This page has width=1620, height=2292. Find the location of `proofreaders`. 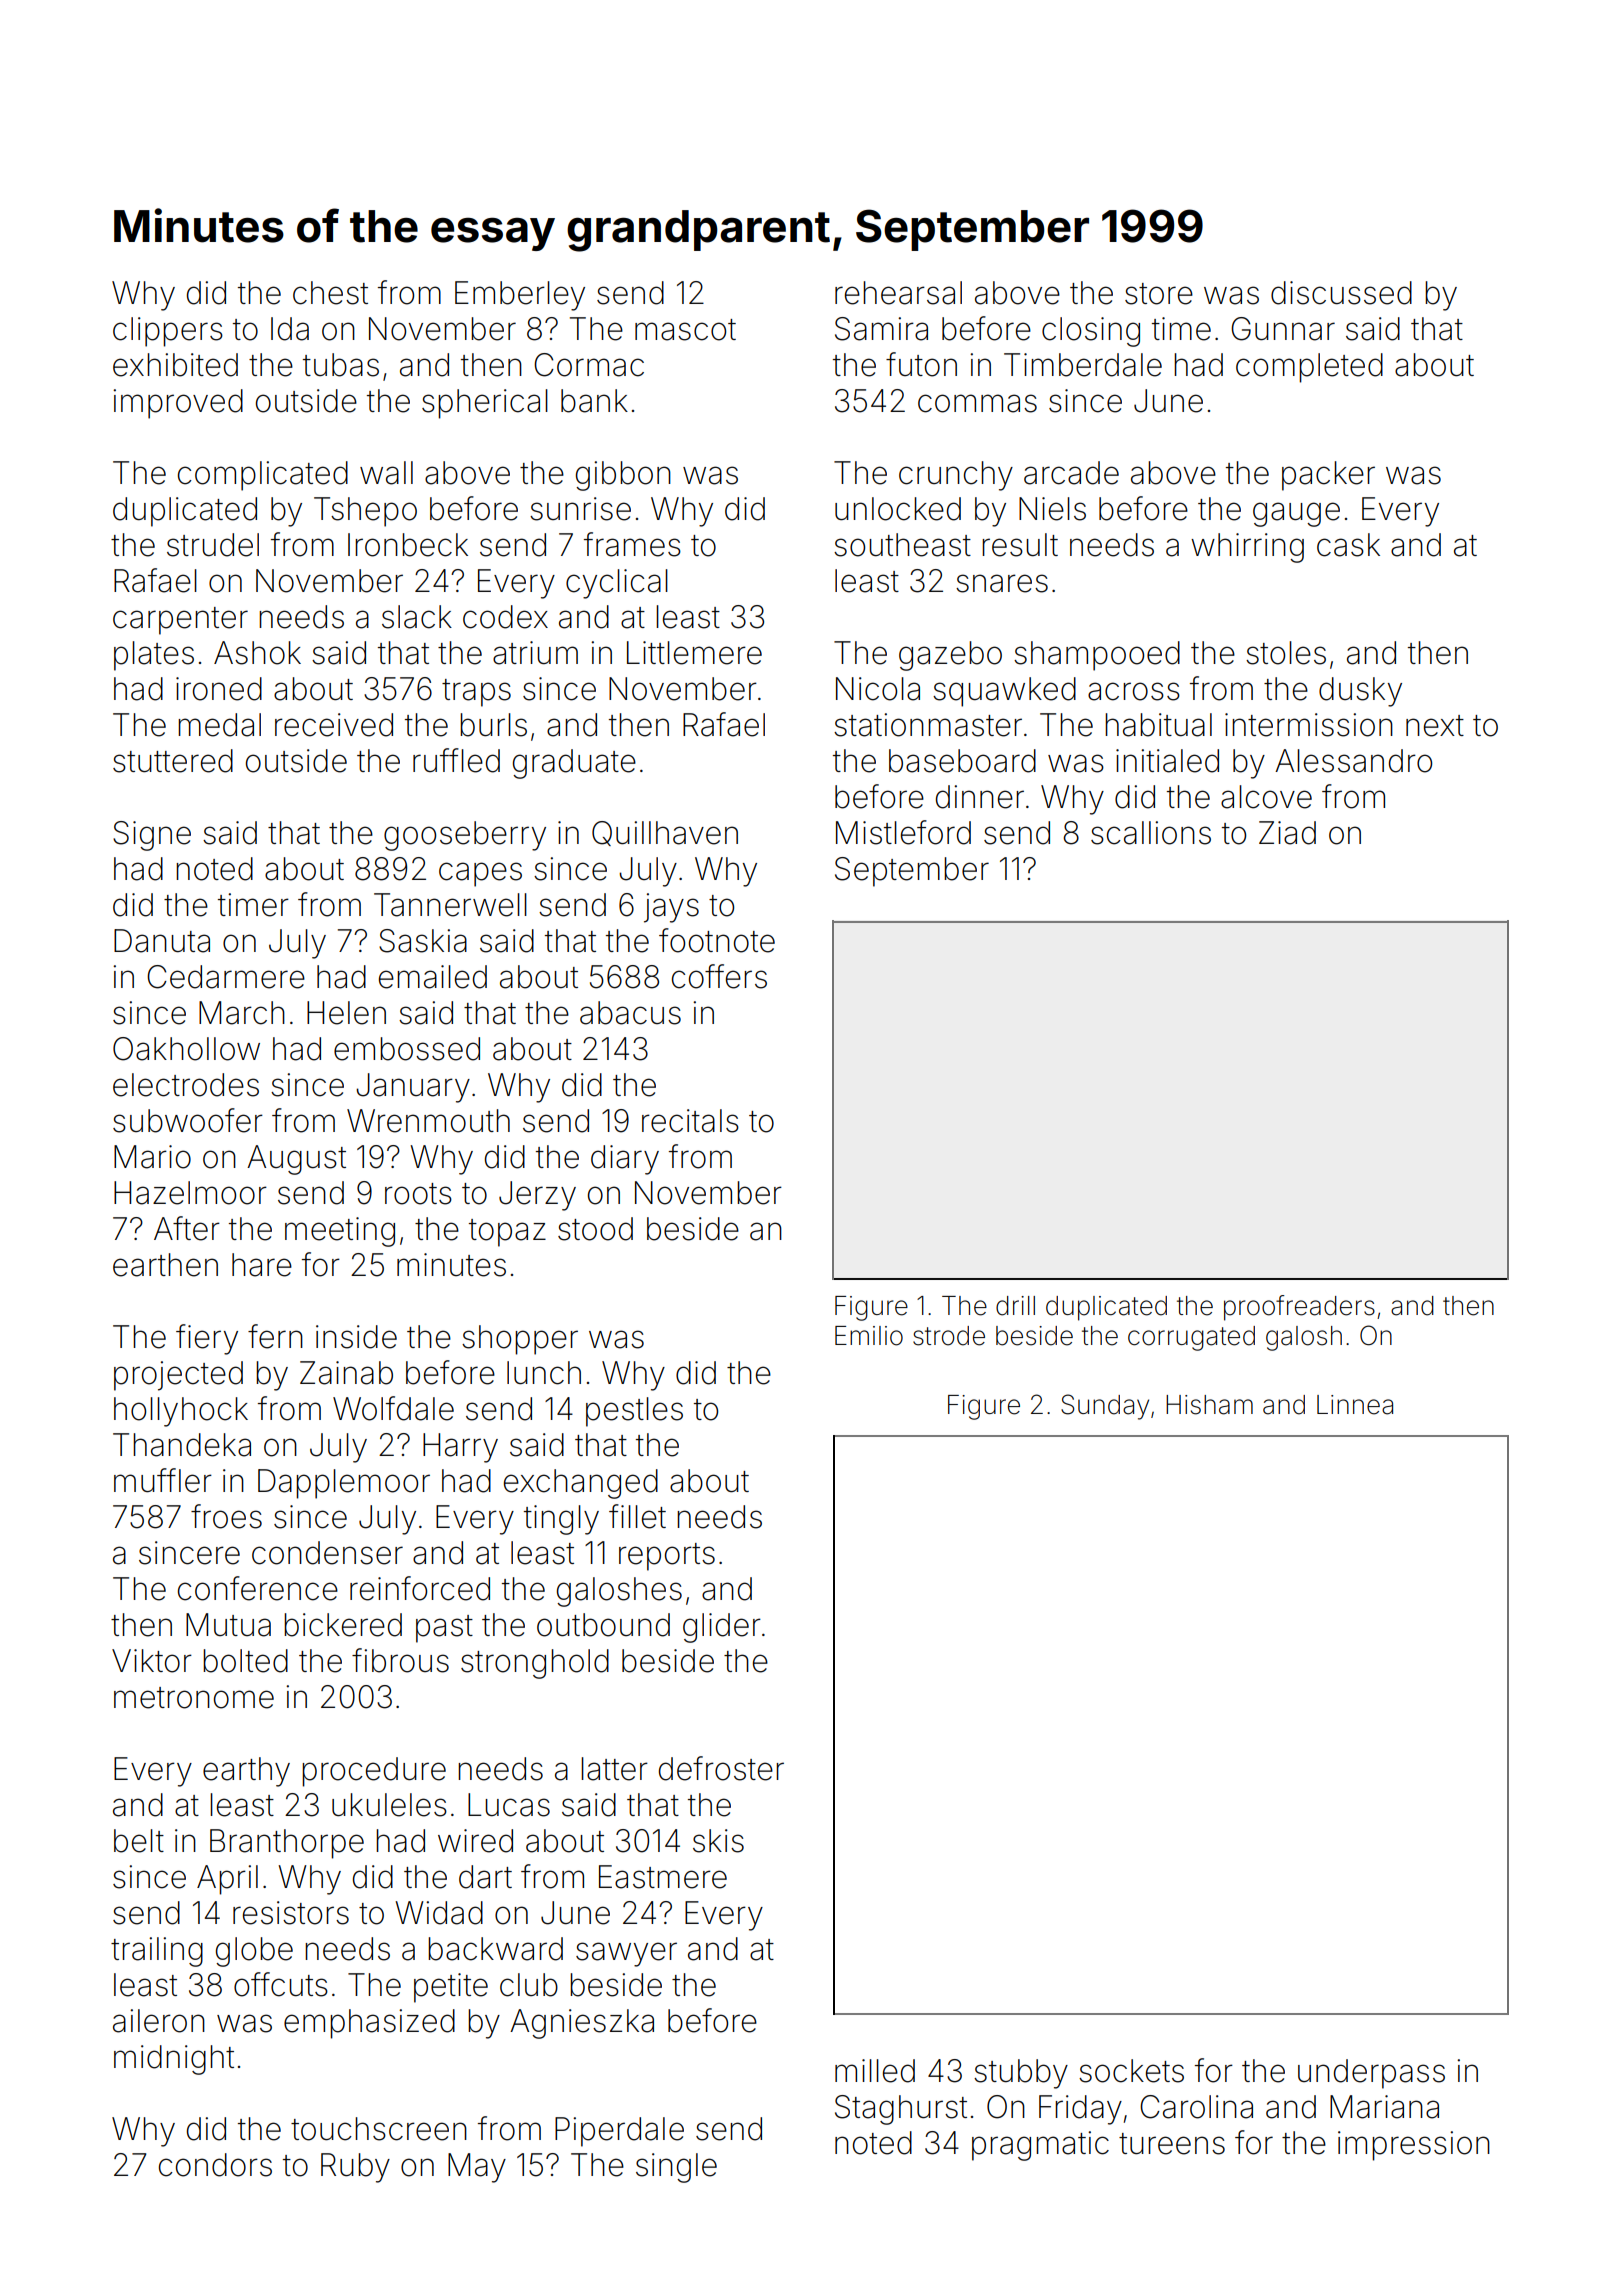

proofreaders is located at coordinates (1299, 1308).
